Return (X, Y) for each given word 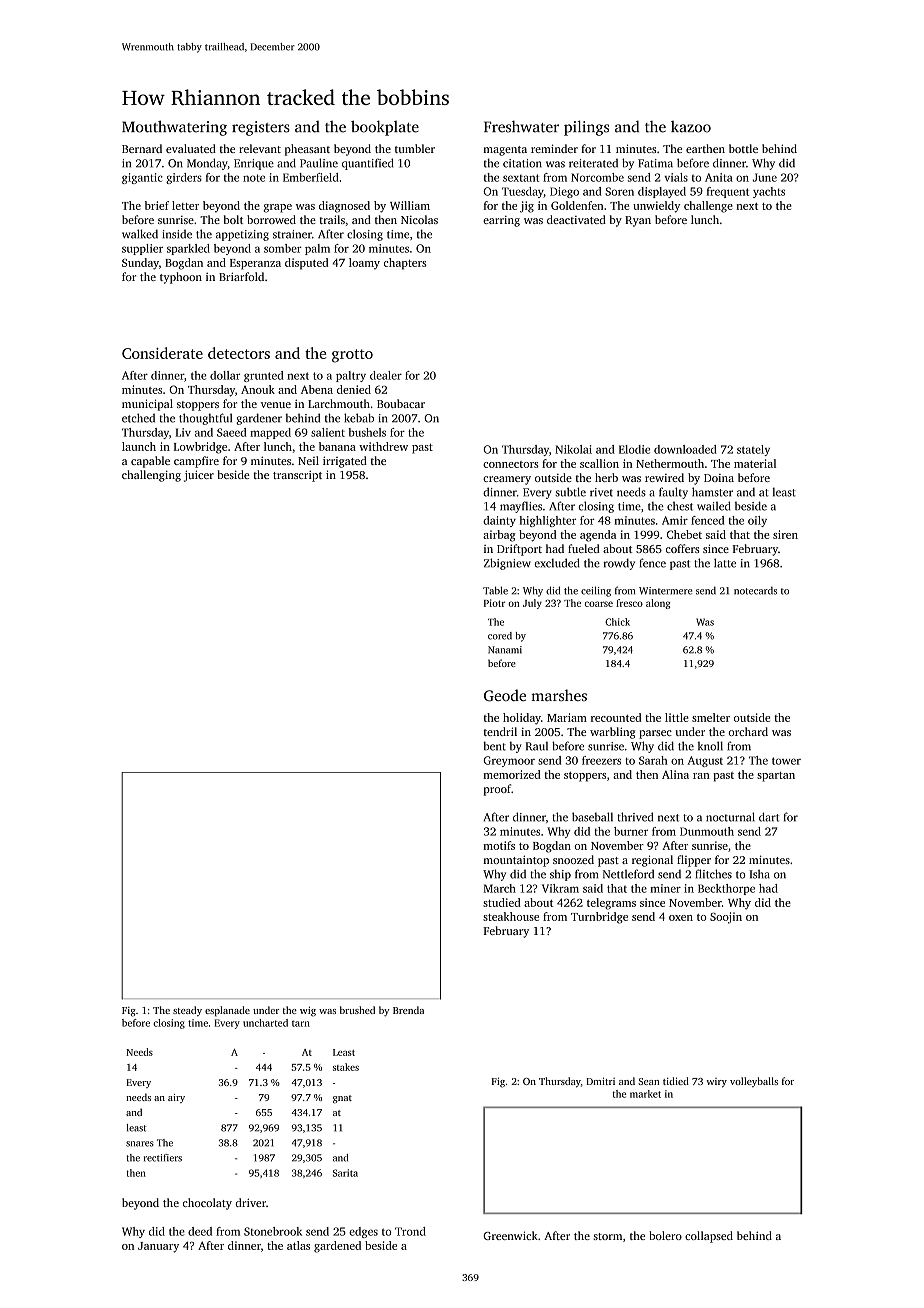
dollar (225, 375)
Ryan (638, 221)
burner (631, 831)
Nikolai (573, 449)
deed (200, 1231)
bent (494, 746)
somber (283, 248)
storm (607, 1236)
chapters (405, 264)
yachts (769, 192)
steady (187, 1011)
